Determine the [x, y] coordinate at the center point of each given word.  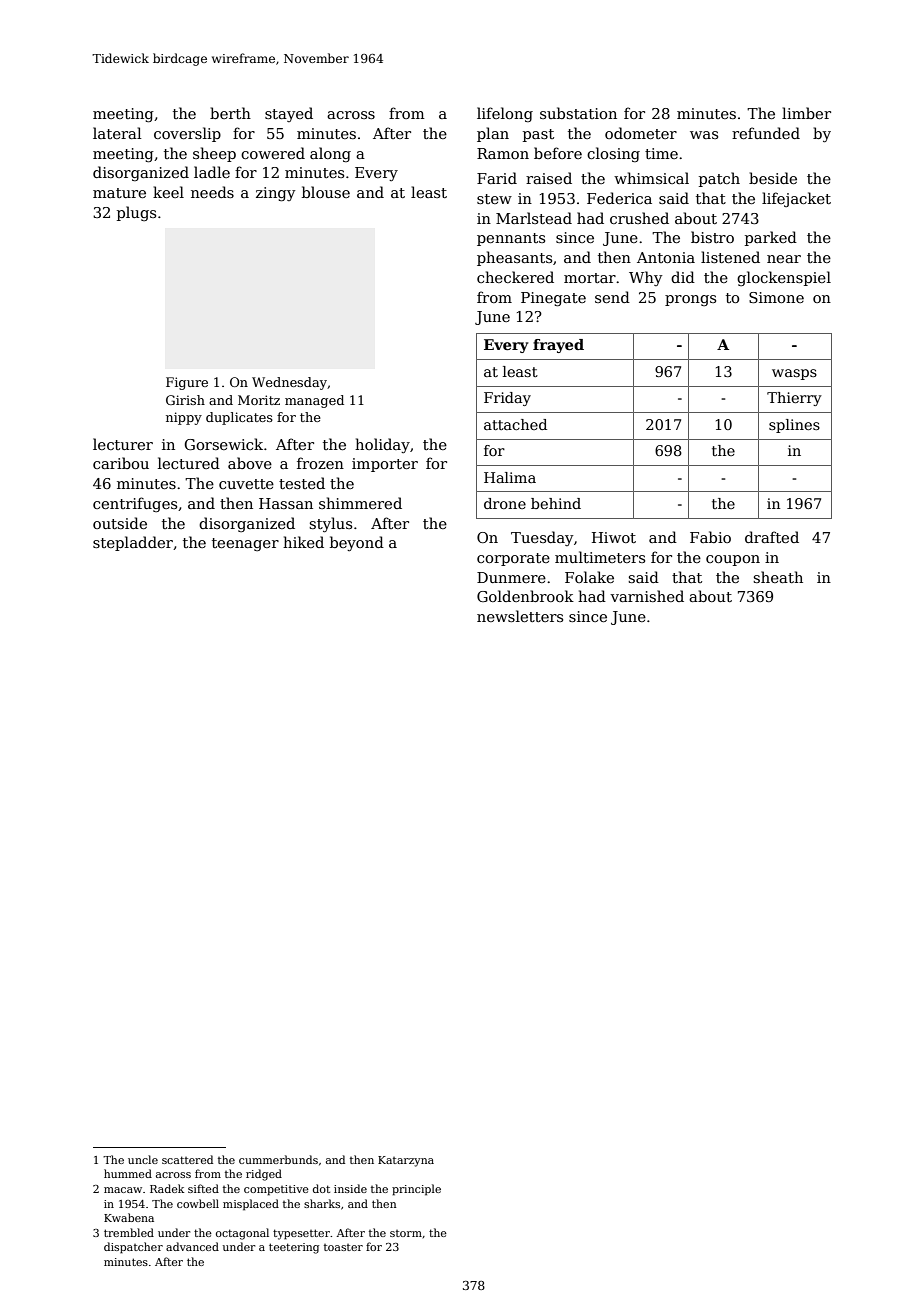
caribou [121, 463]
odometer [641, 133]
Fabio [710, 537]
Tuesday [542, 538]
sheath [778, 577]
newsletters [520, 616]
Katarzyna [406, 1161]
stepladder [133, 543]
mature [119, 193]
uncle [143, 1159]
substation [578, 113]
